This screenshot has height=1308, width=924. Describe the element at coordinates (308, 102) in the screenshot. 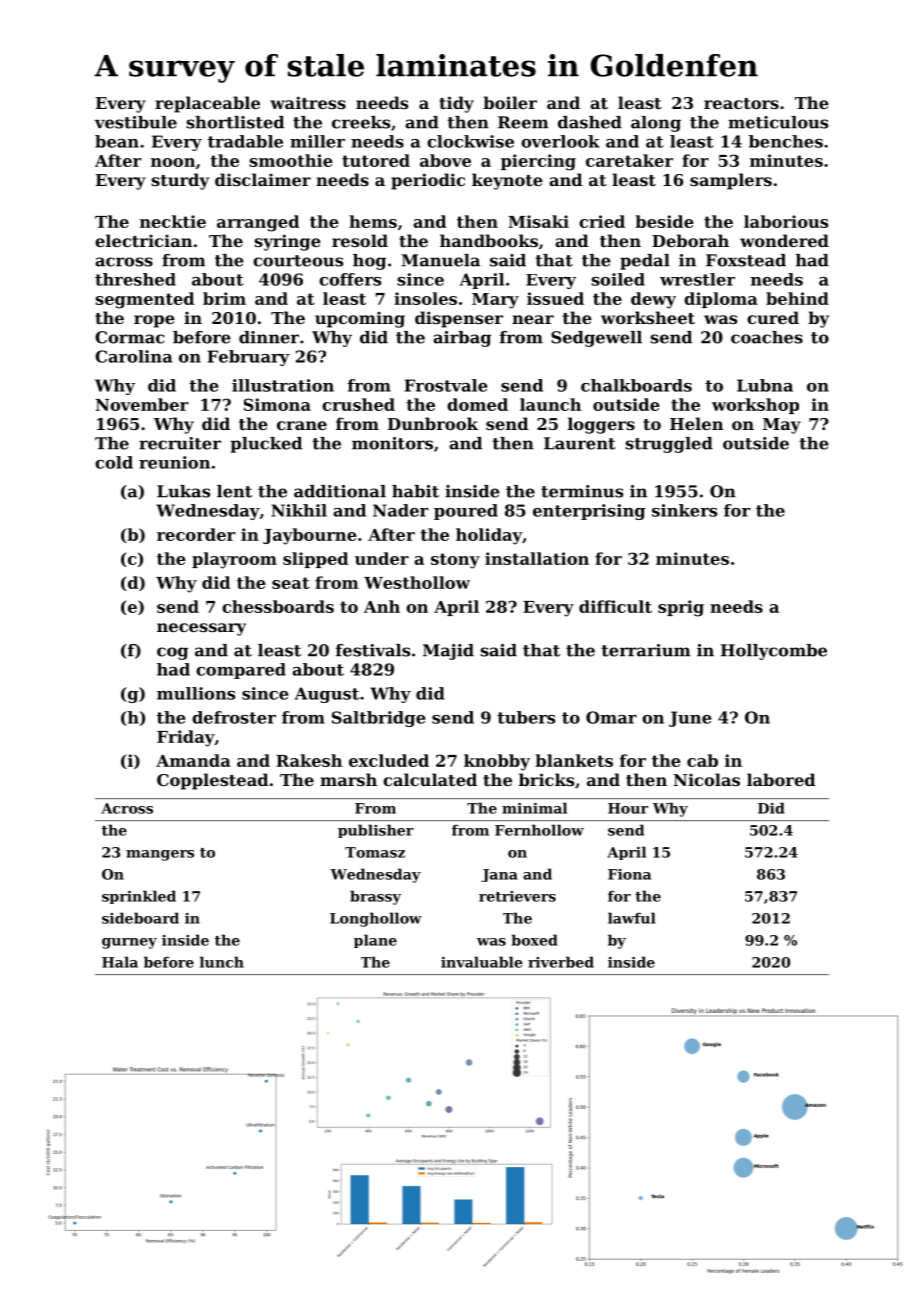

I see `waitress` at that location.
